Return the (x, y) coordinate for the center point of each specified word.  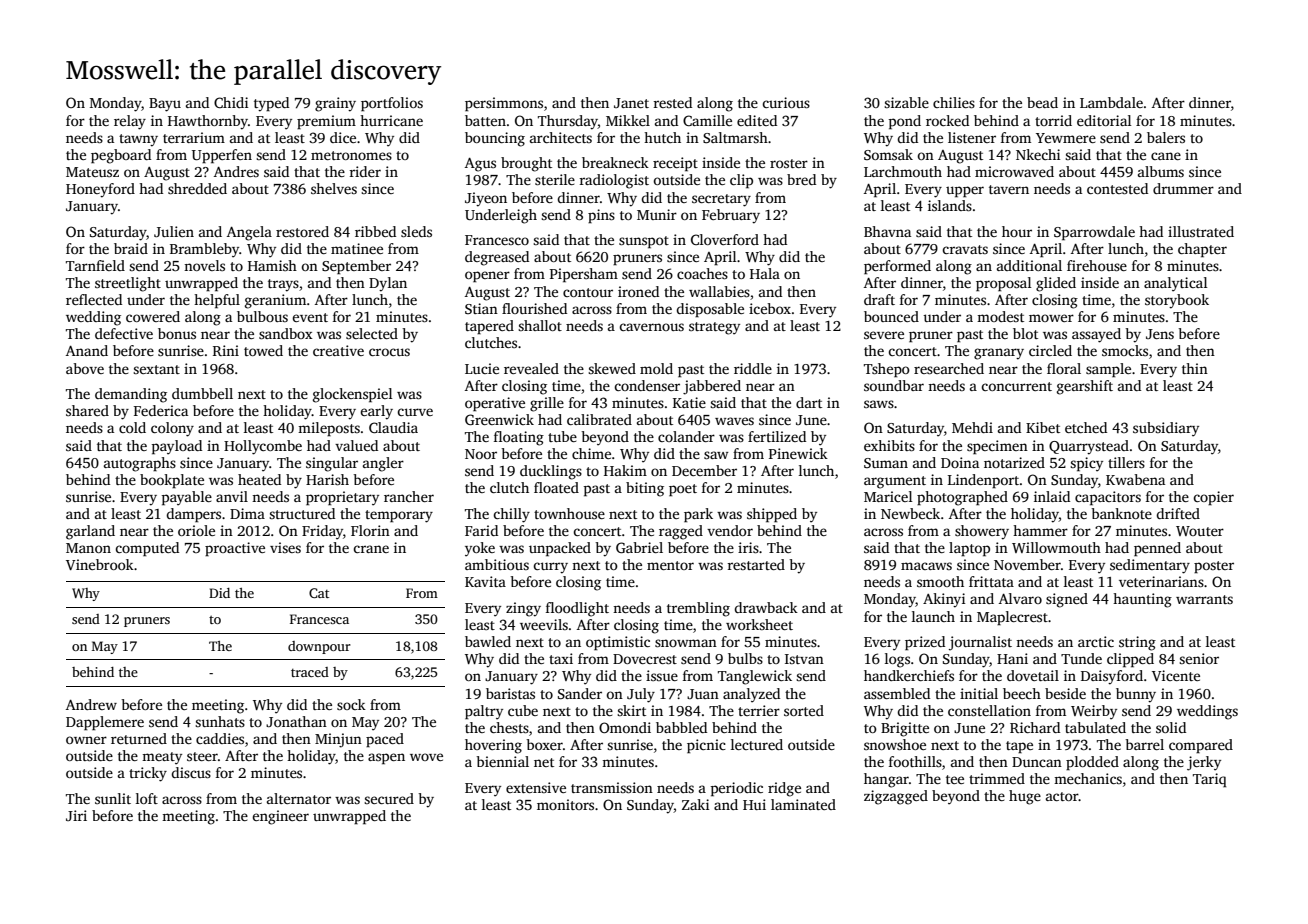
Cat (319, 593)
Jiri (76, 815)
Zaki (695, 804)
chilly (511, 515)
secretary (721, 200)
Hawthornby (208, 122)
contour (588, 292)
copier (1213, 498)
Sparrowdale (1094, 233)
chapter (1202, 250)
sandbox (286, 333)
